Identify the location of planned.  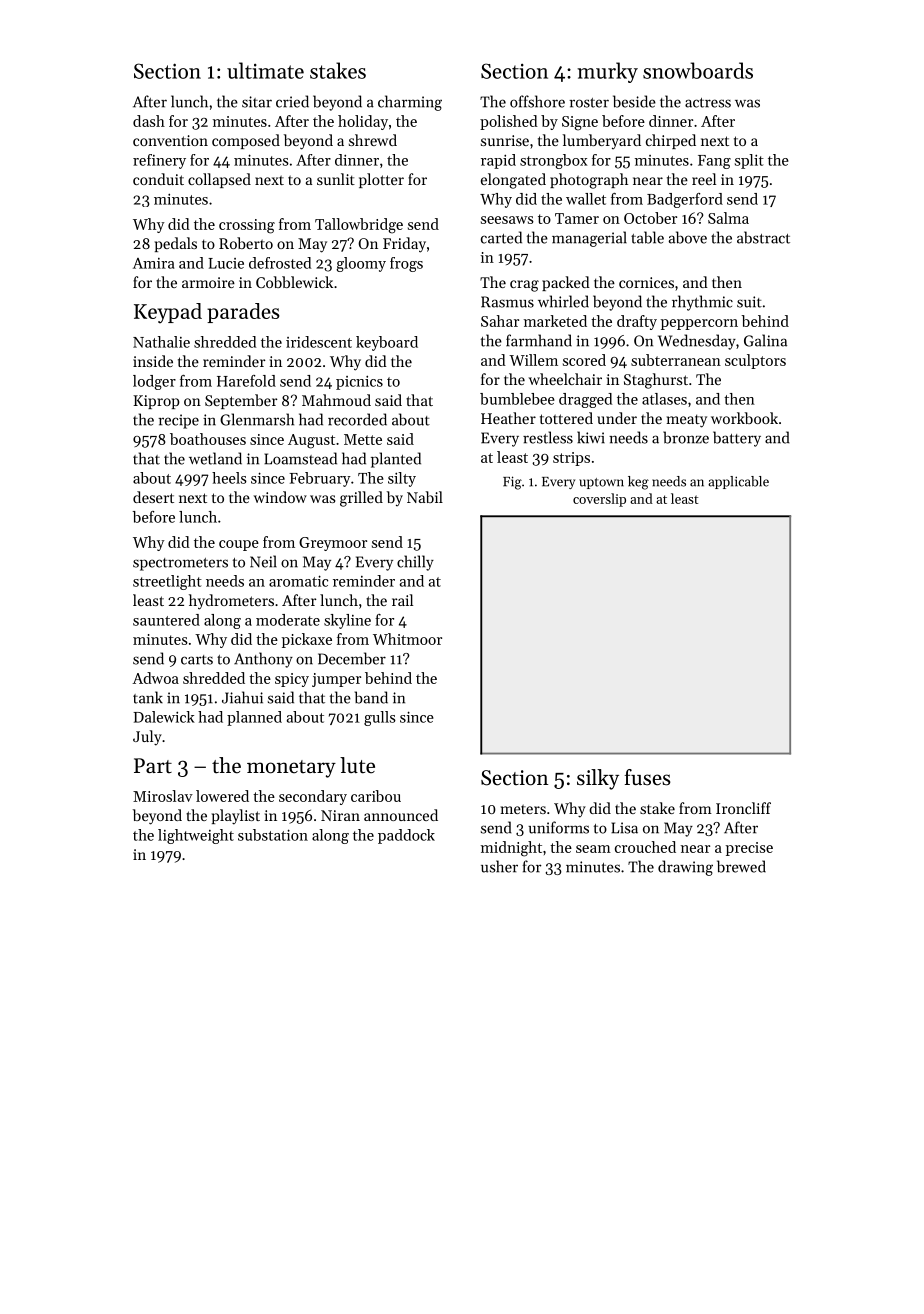
(254, 718).
